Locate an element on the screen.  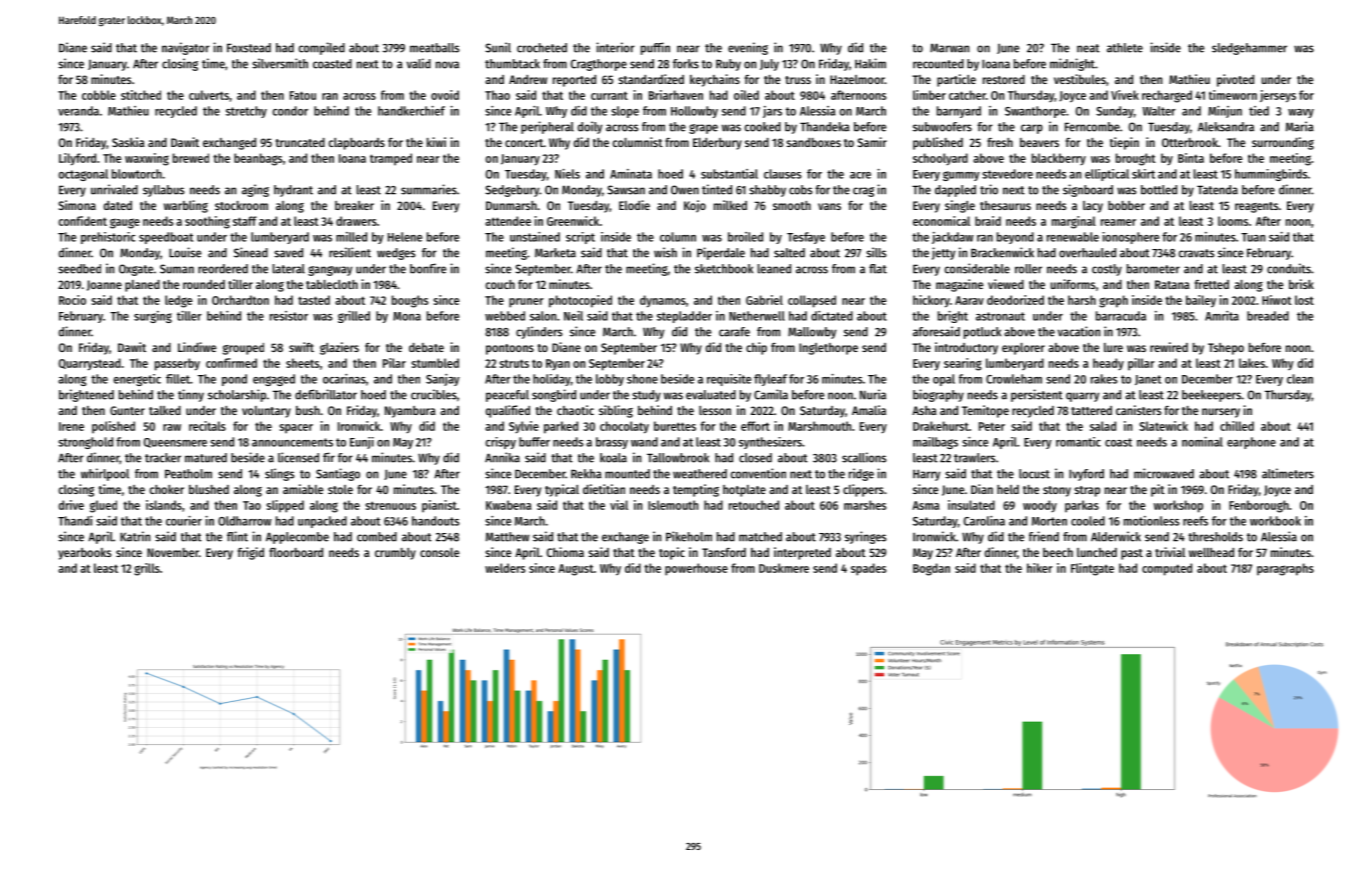
neat is located at coordinates (1088, 48).
